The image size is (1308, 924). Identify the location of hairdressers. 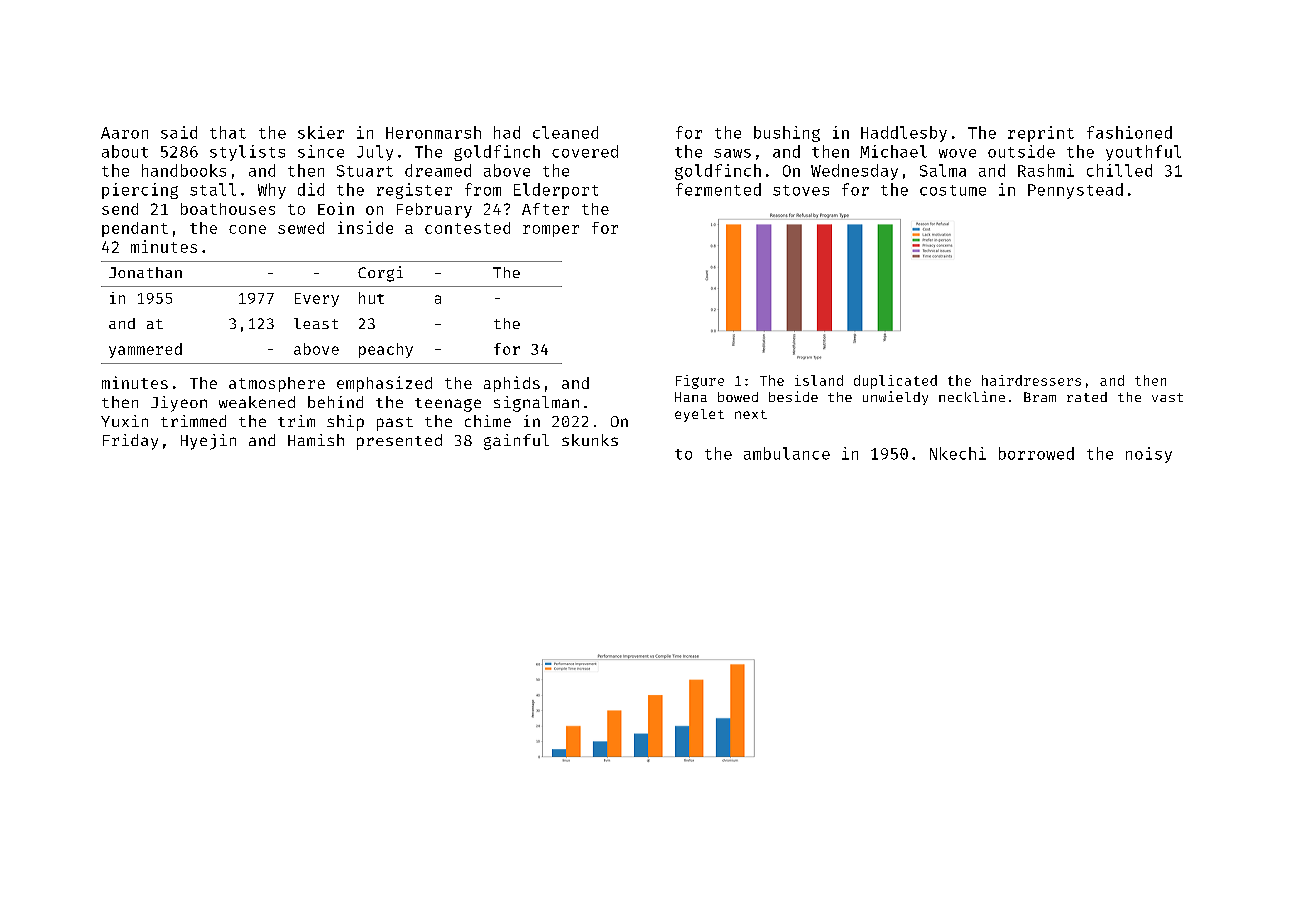
(1031, 380).
